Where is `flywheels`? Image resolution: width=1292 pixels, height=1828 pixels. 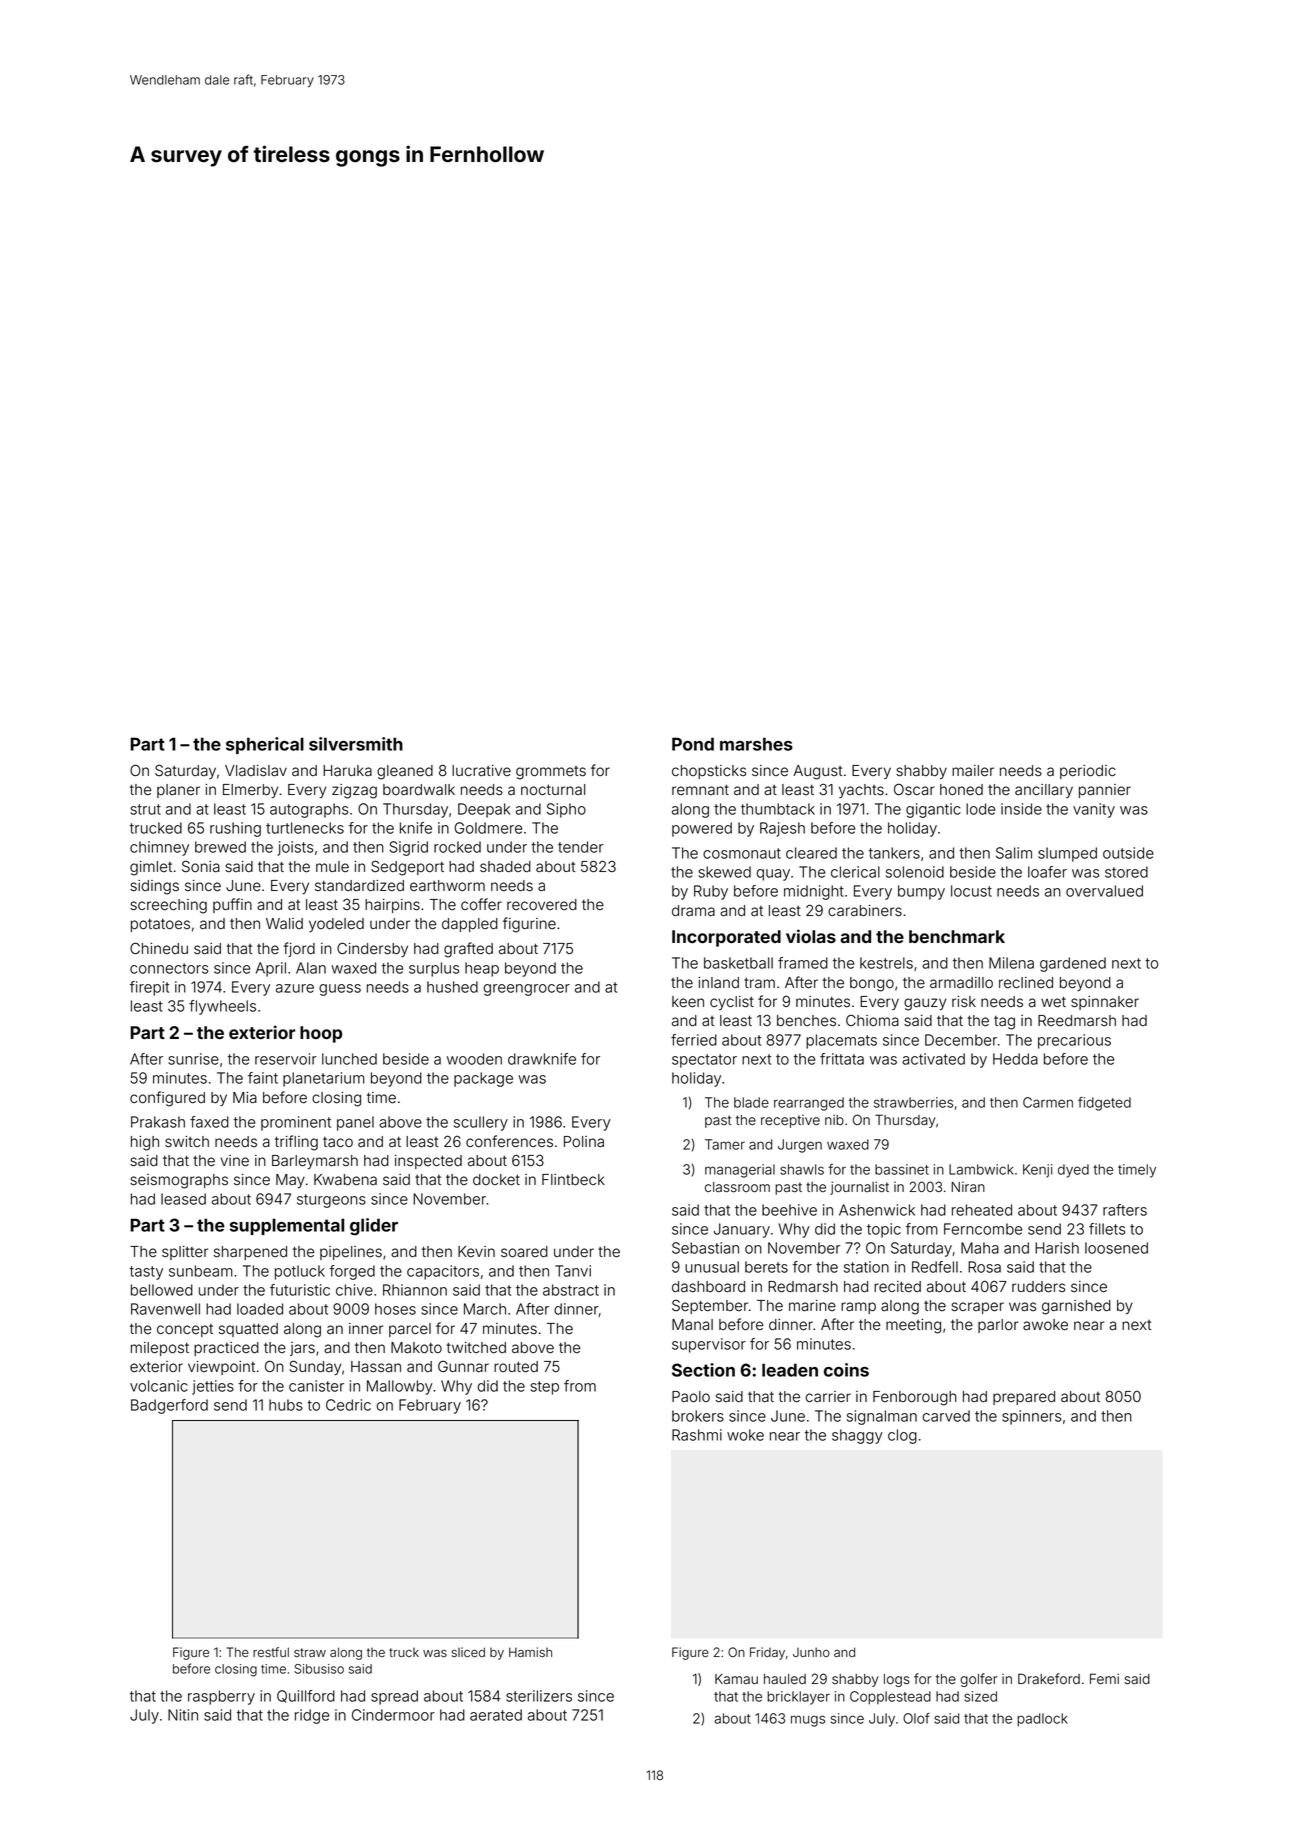
flywheels is located at coordinates (222, 1007).
